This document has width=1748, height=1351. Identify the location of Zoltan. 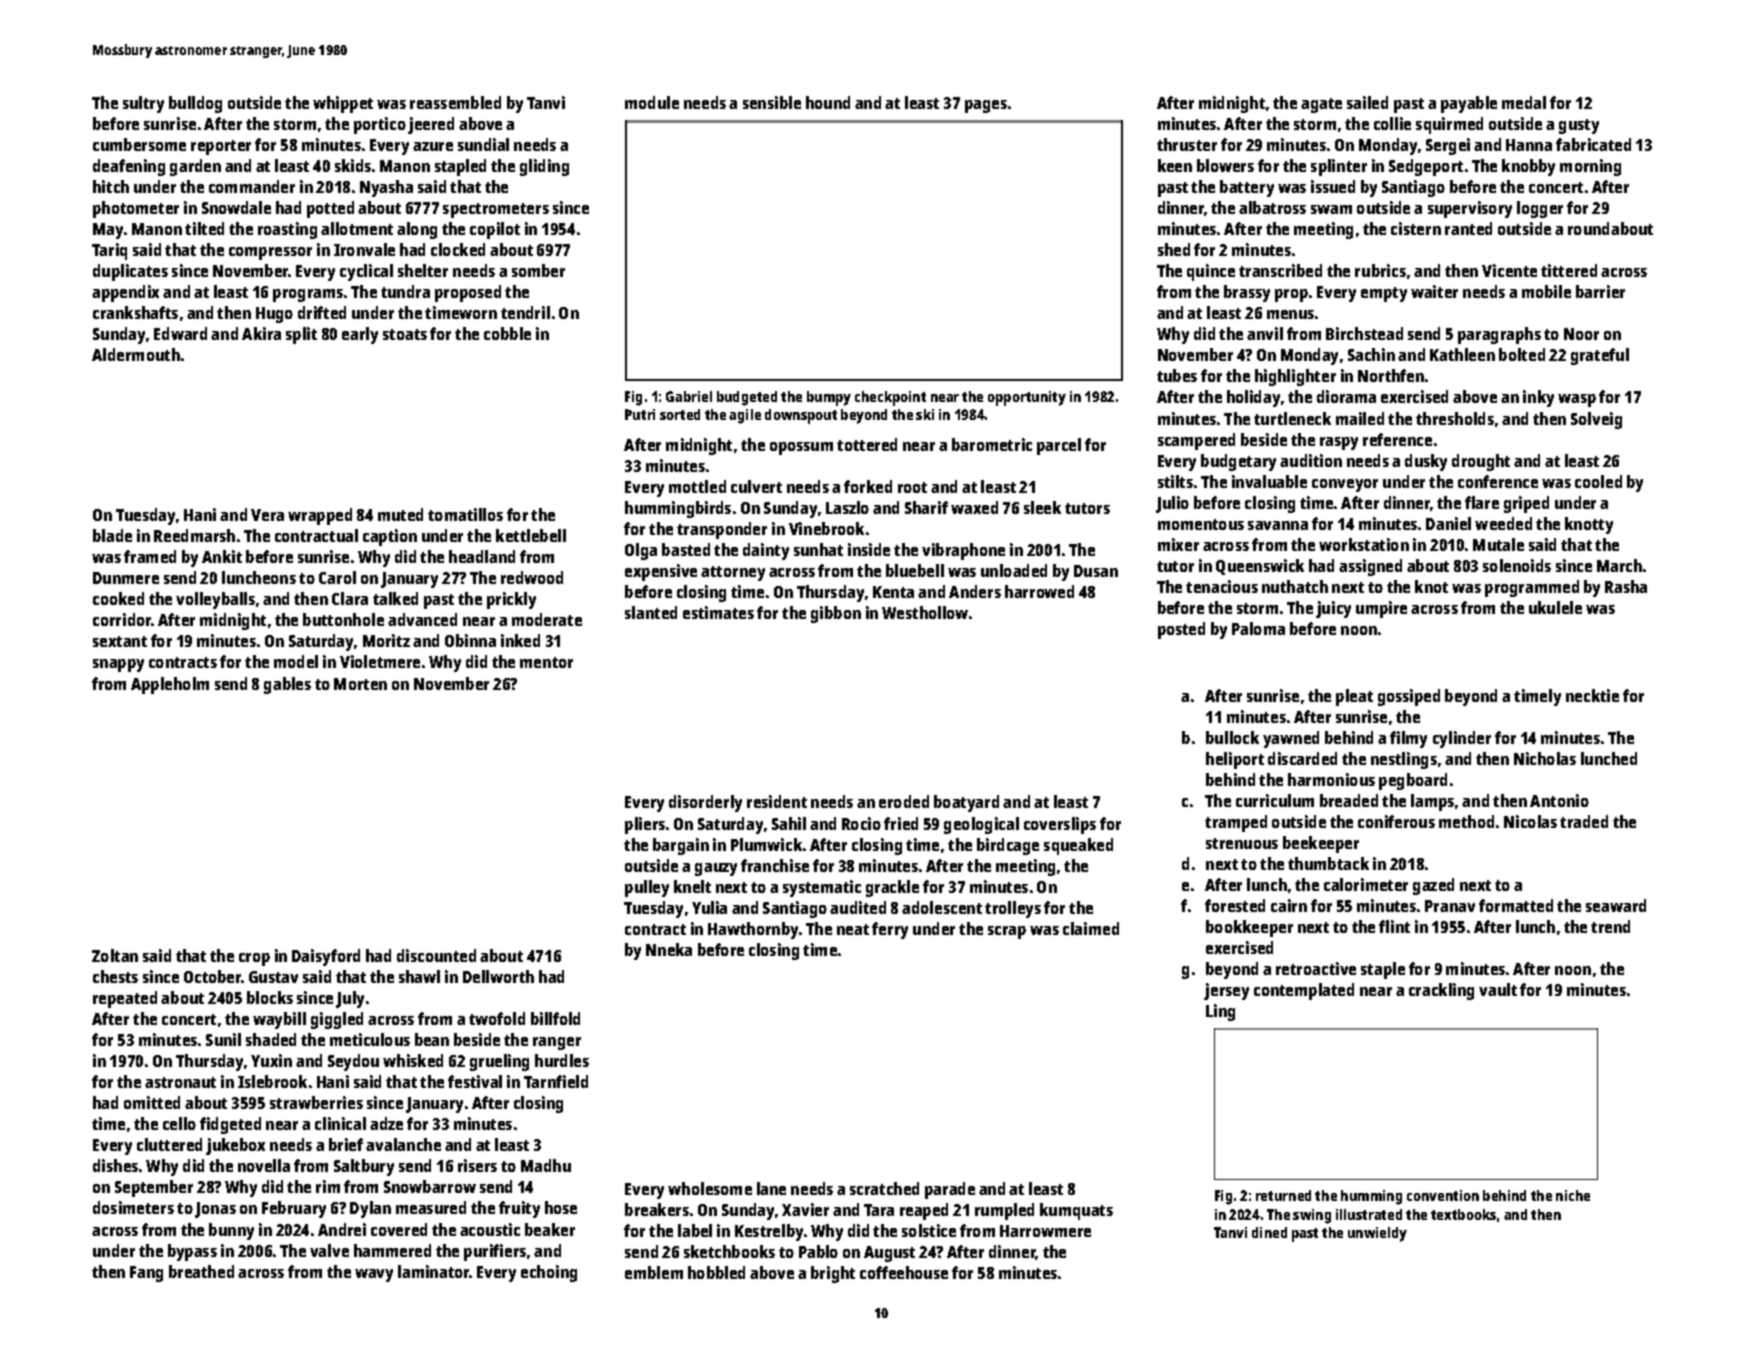
(115, 955).
